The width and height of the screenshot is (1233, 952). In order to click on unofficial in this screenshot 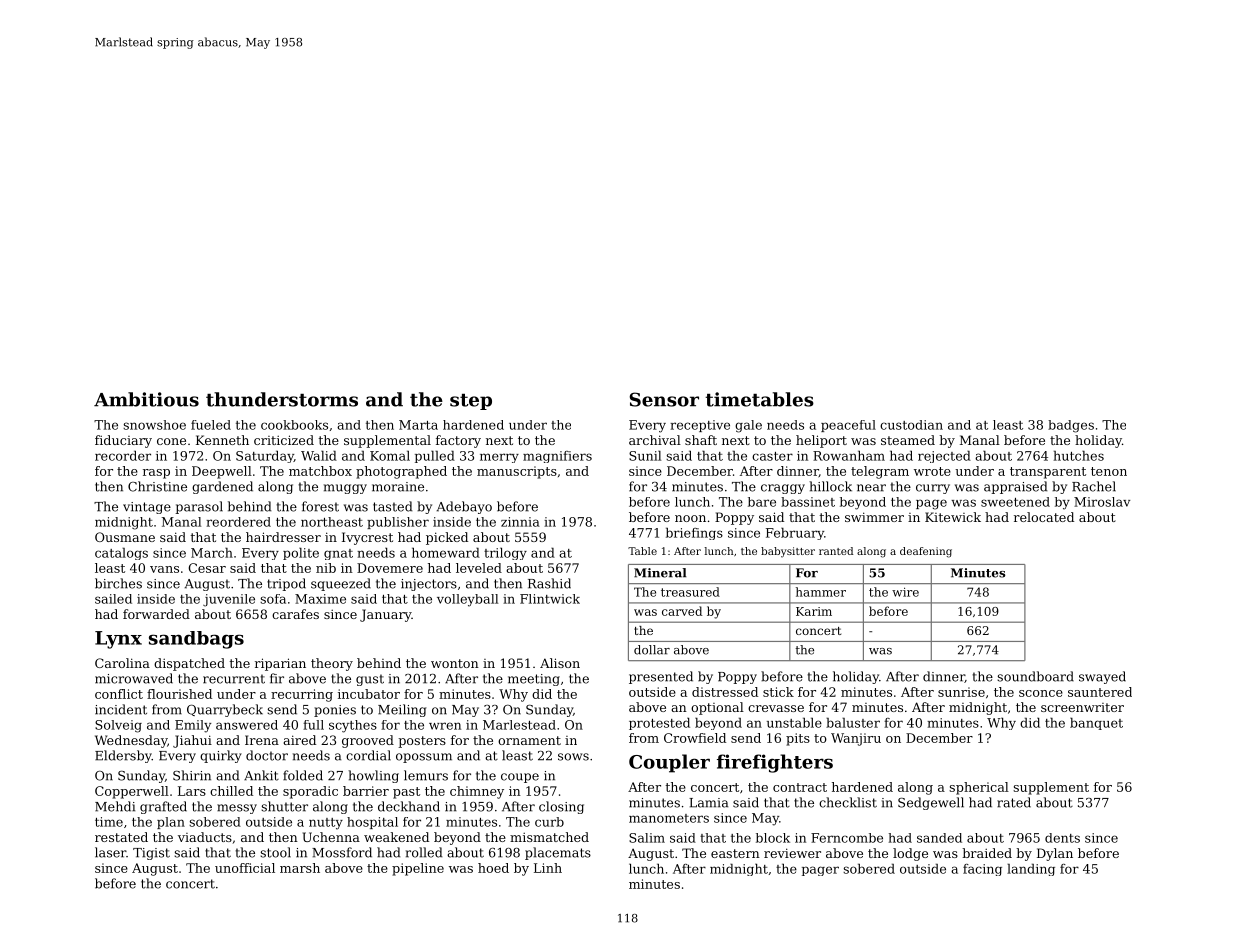, I will do `click(245, 868)`.
